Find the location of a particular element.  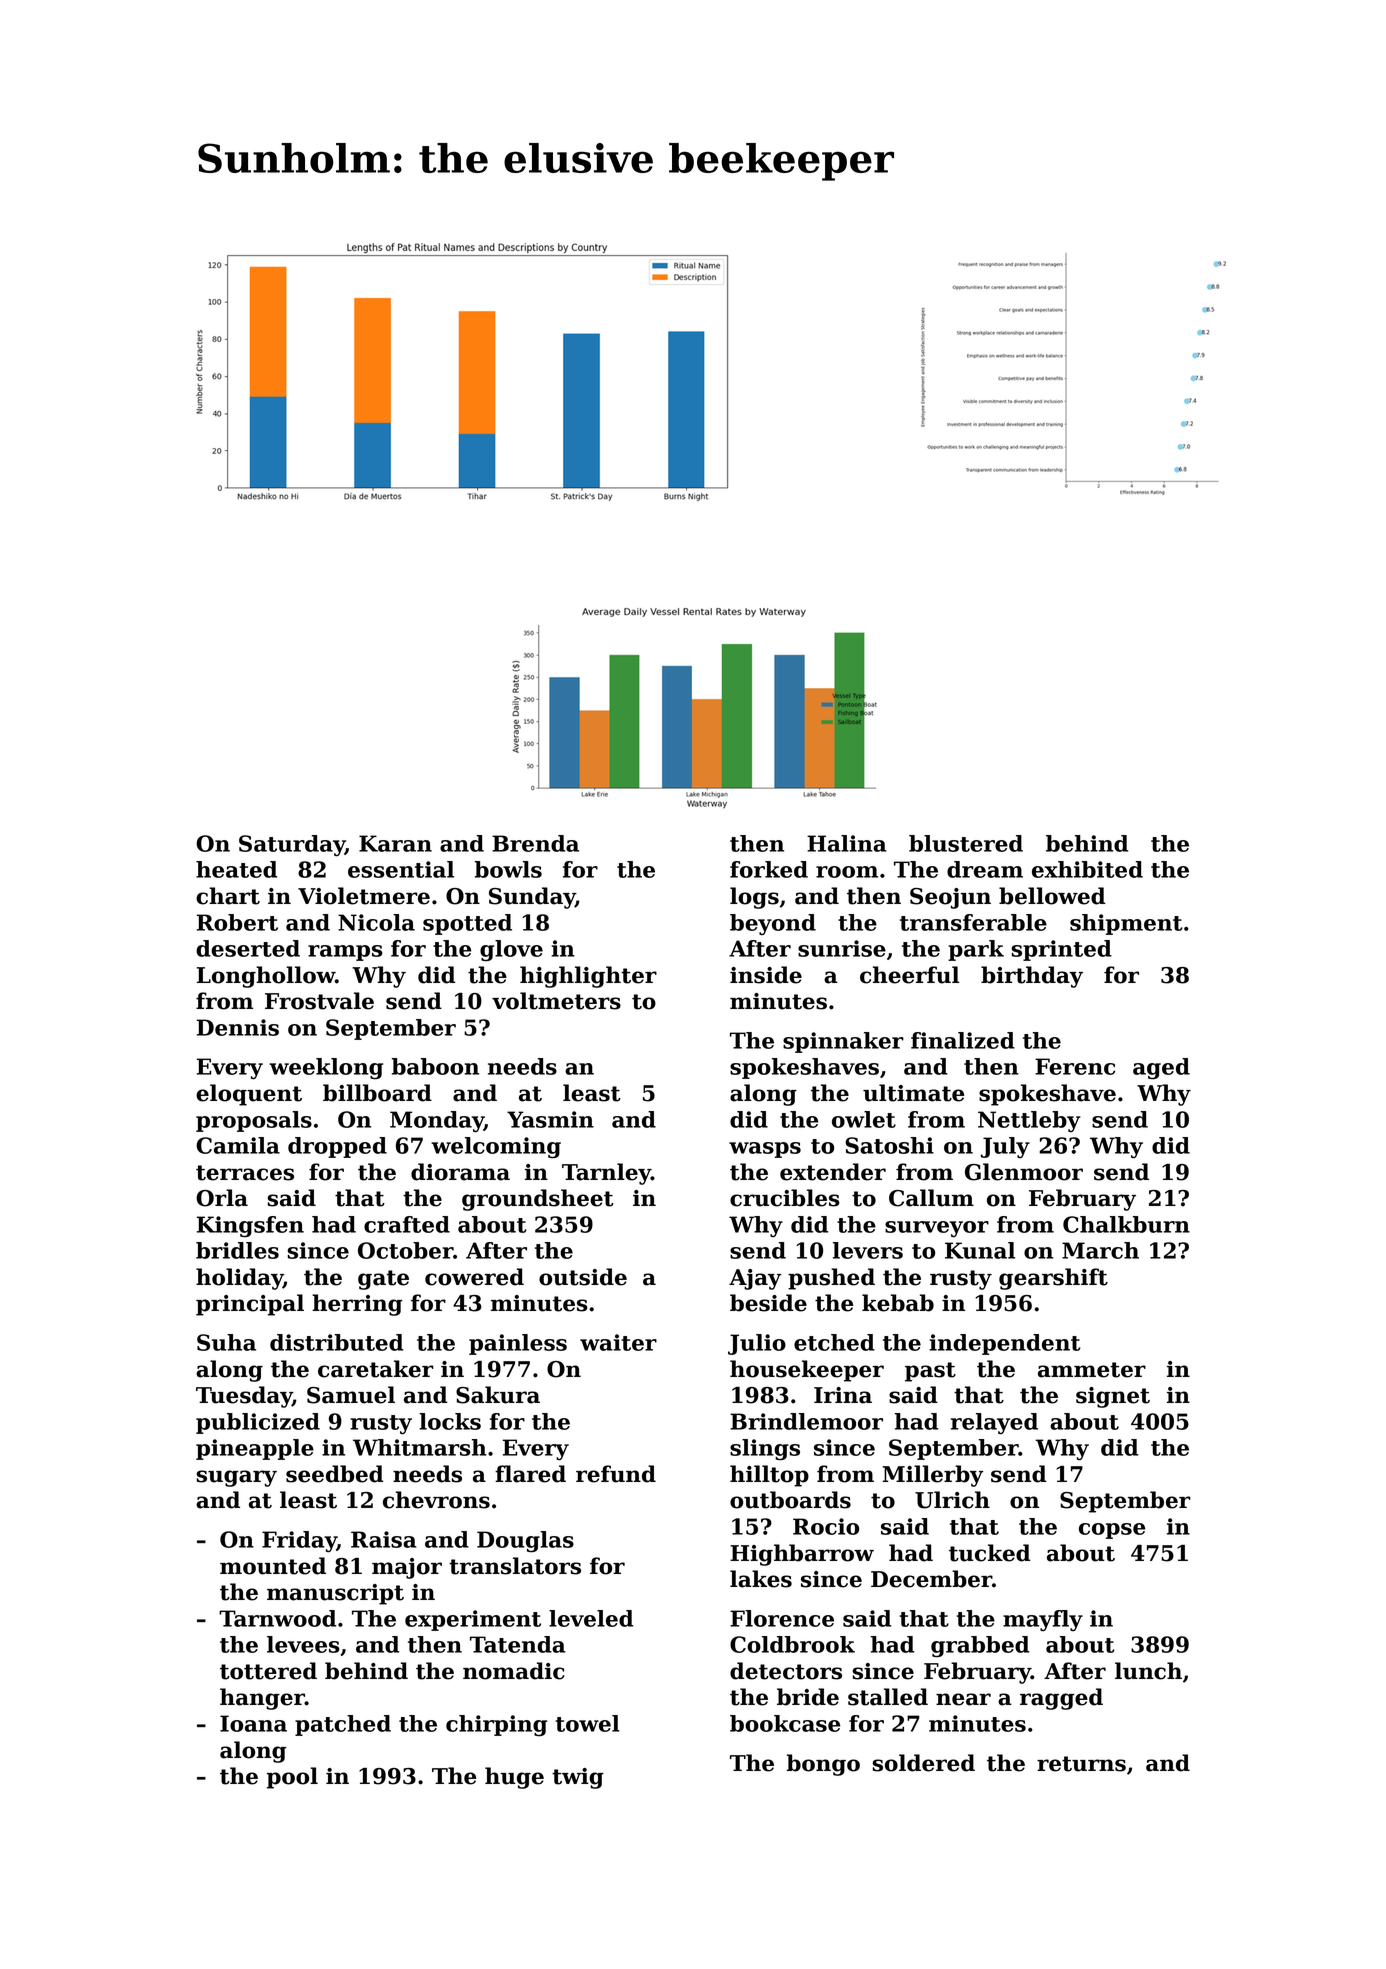

blustered is located at coordinates (966, 843).
